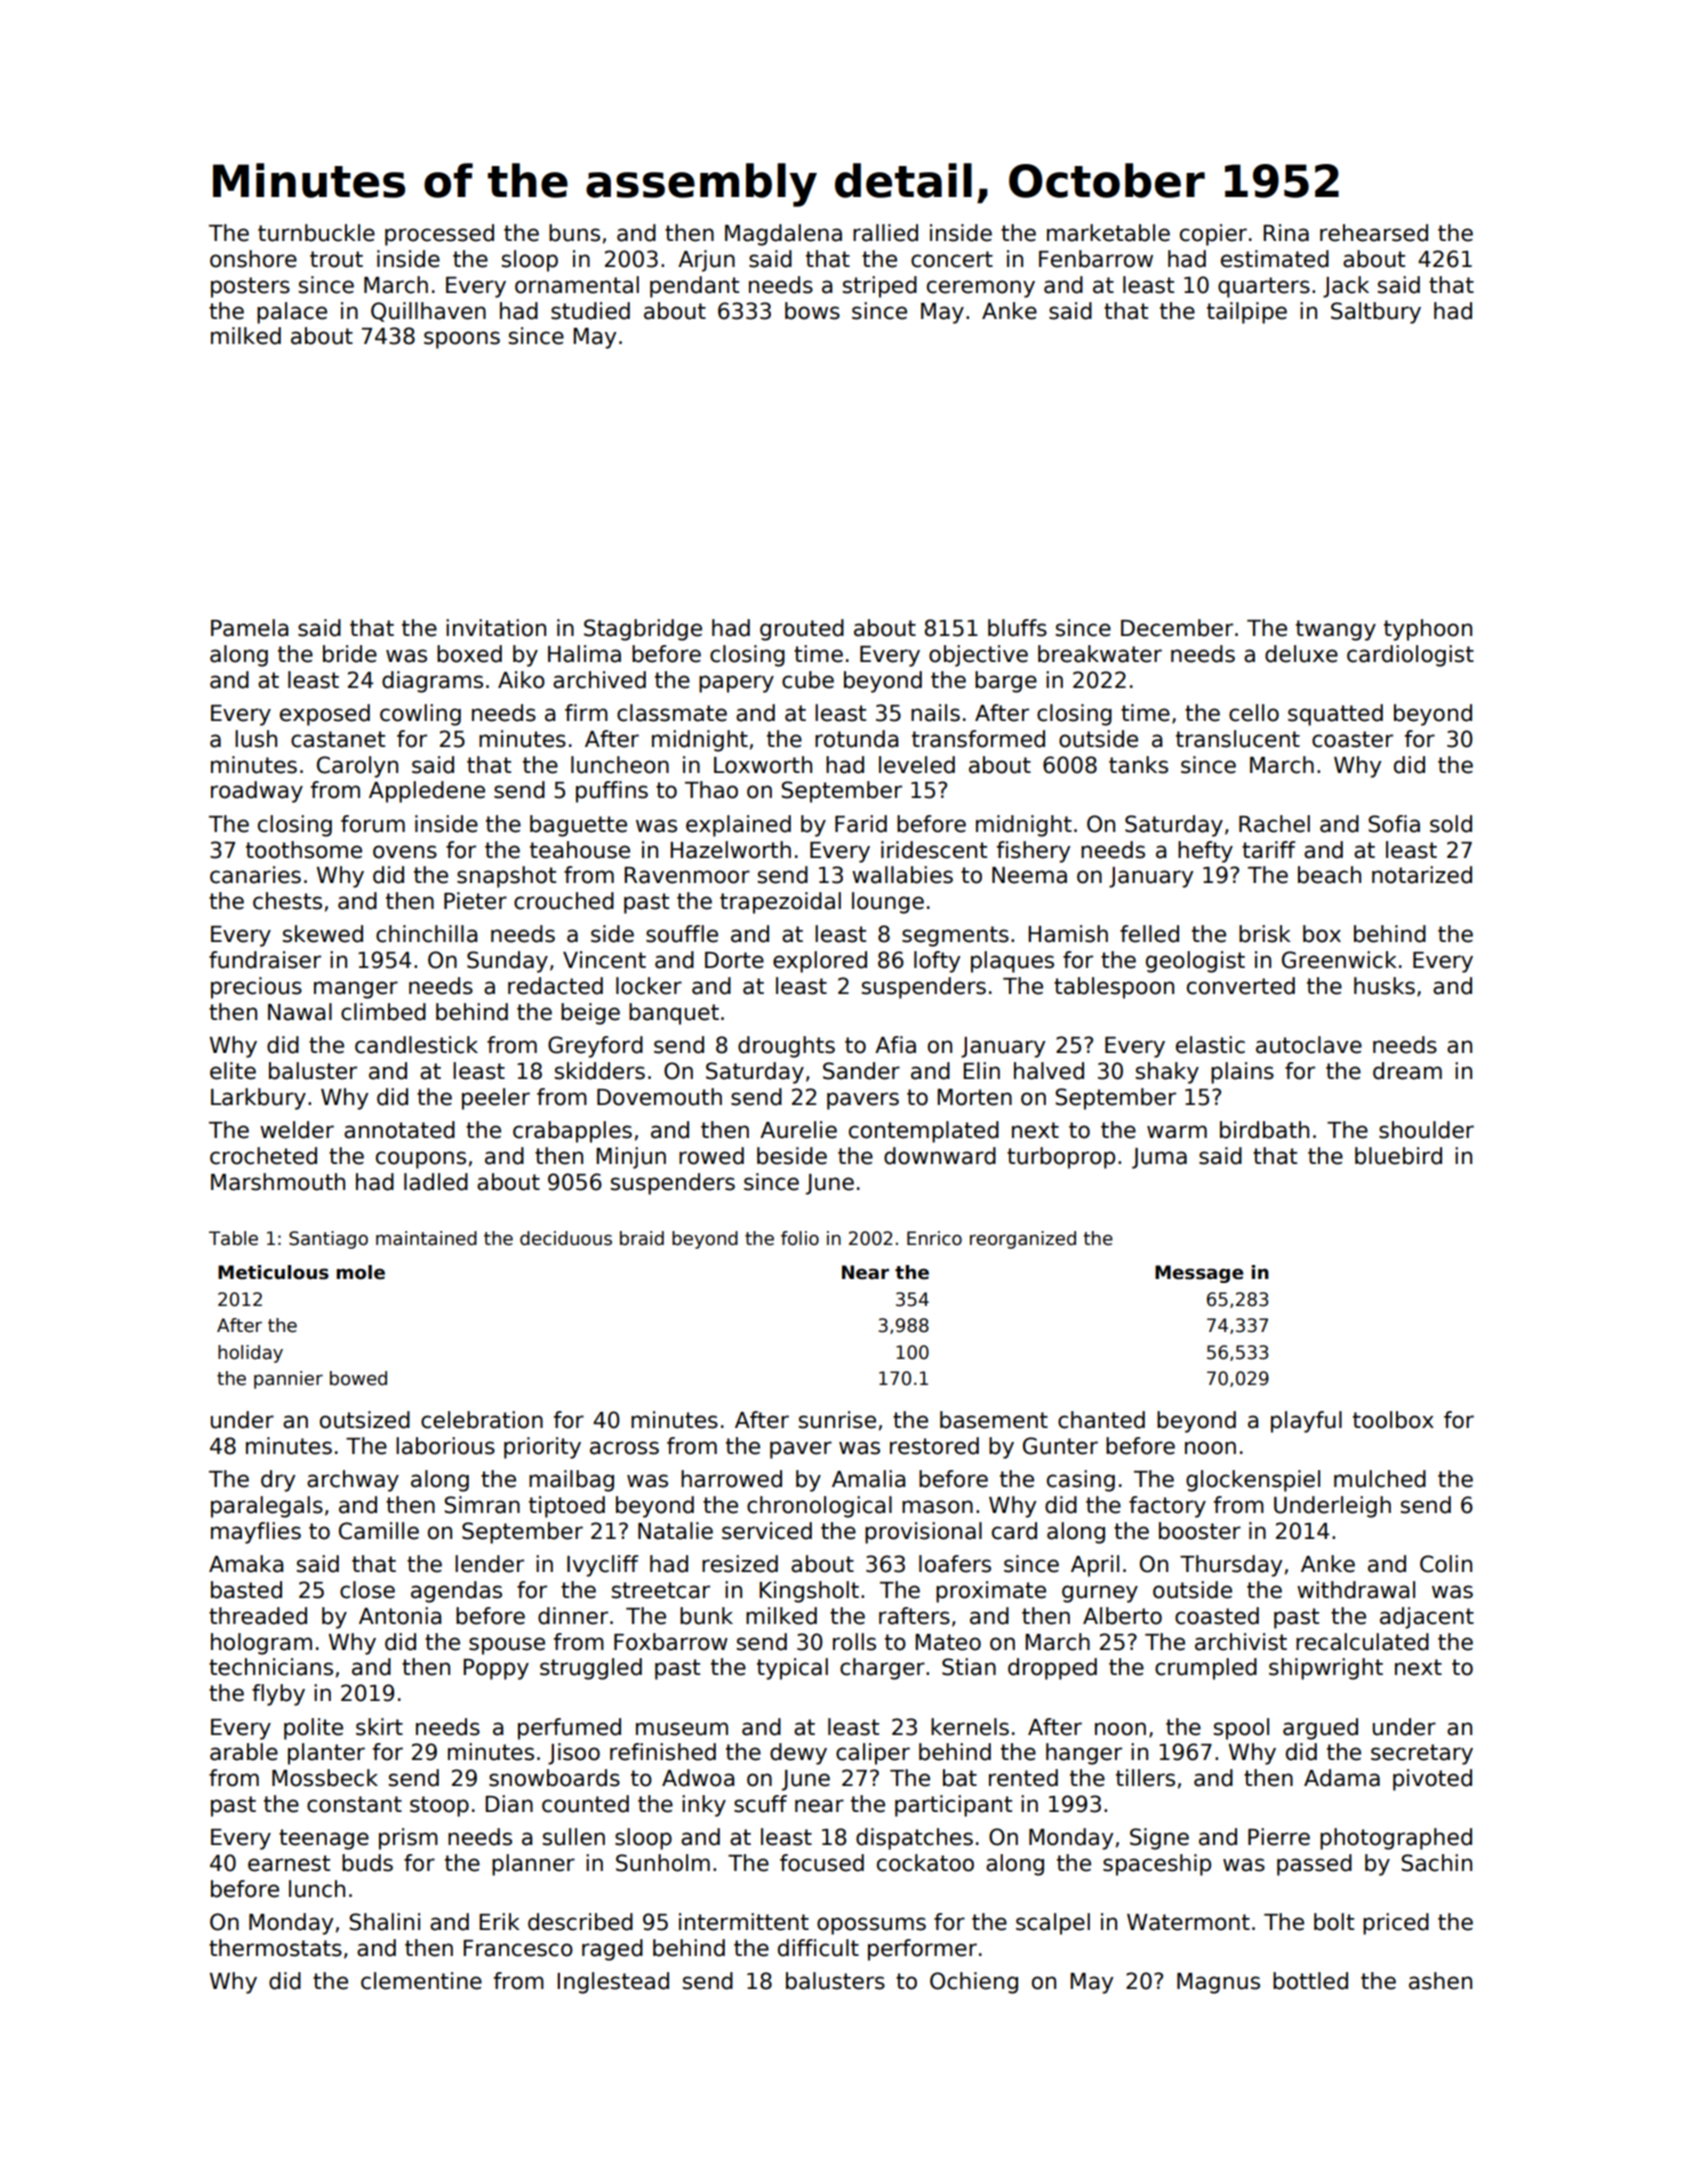 This document has height=2178, width=1683. I want to click on concert, so click(952, 259).
